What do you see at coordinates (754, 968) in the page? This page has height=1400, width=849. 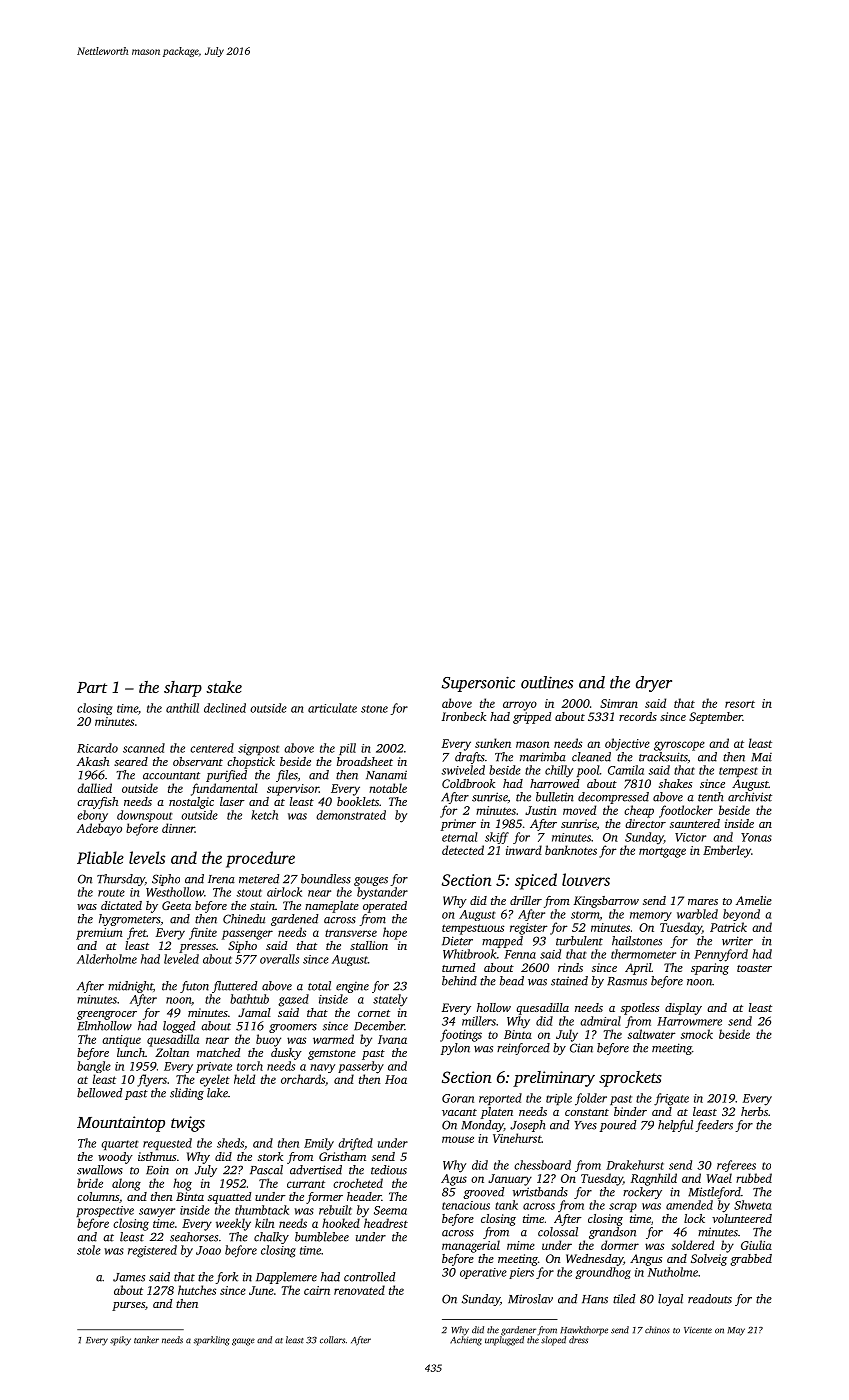 I see `toaster` at bounding box center [754, 968].
